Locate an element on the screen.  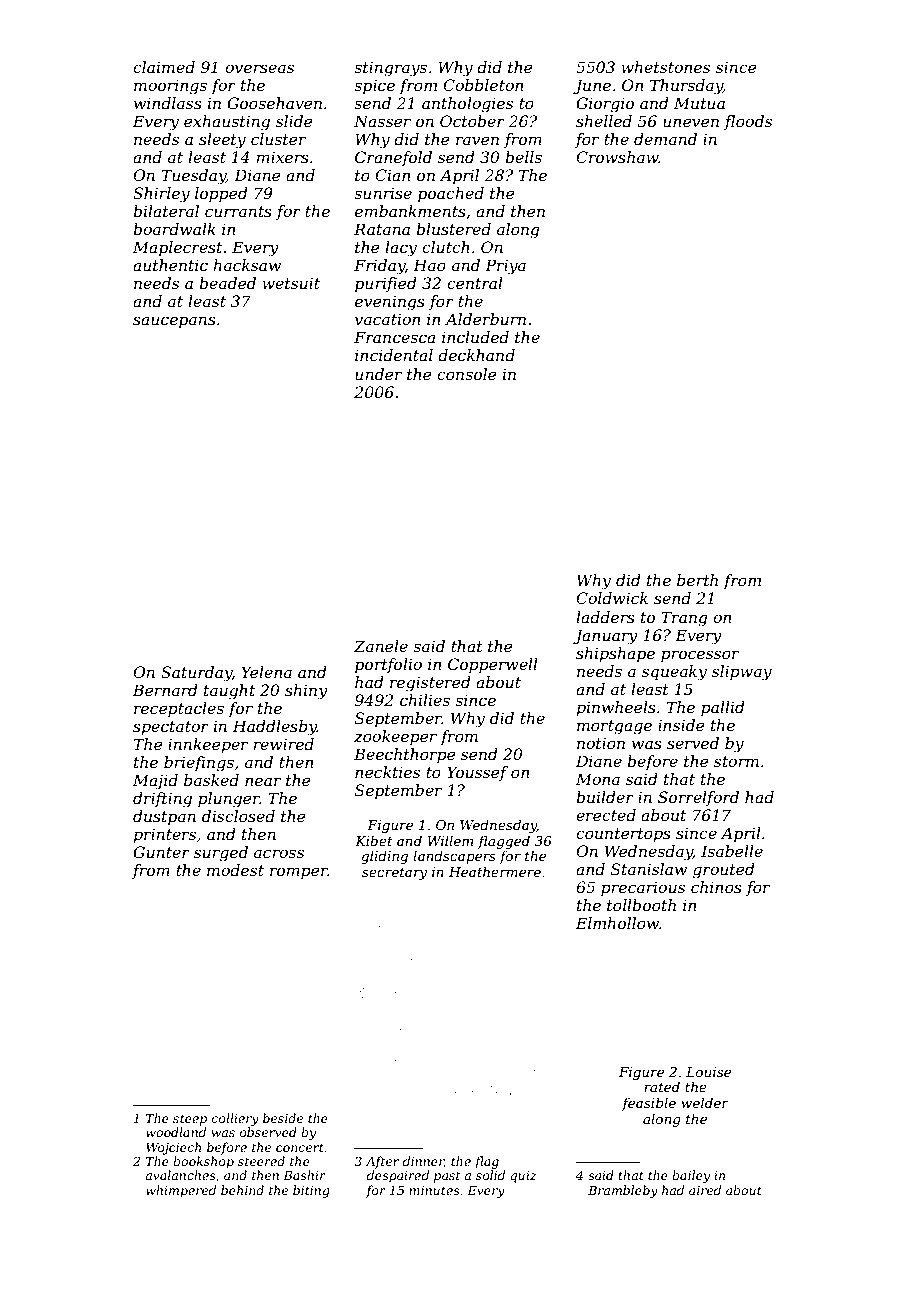
beside is located at coordinates (283, 1118).
